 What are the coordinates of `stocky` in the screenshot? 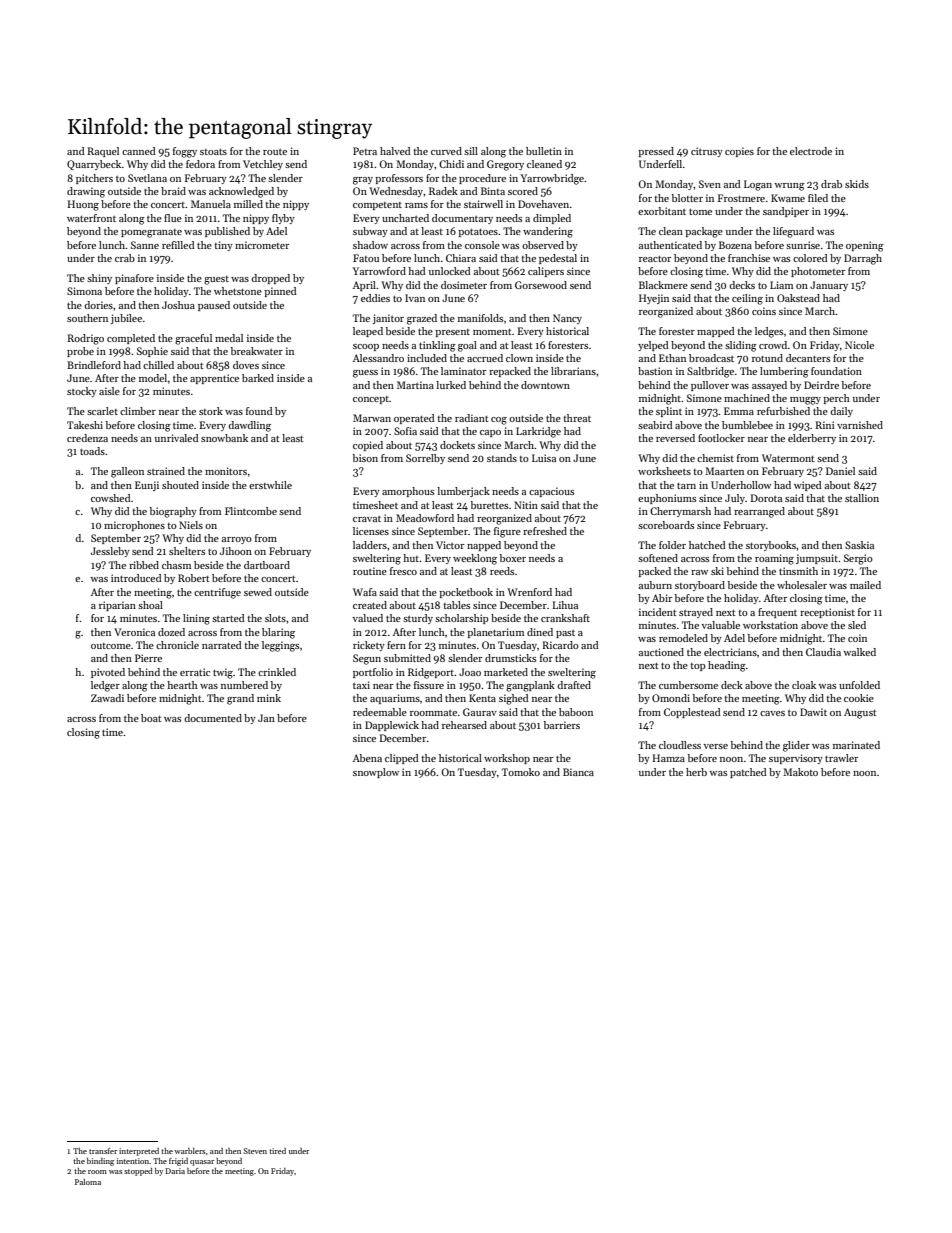 It's located at (82, 392).
